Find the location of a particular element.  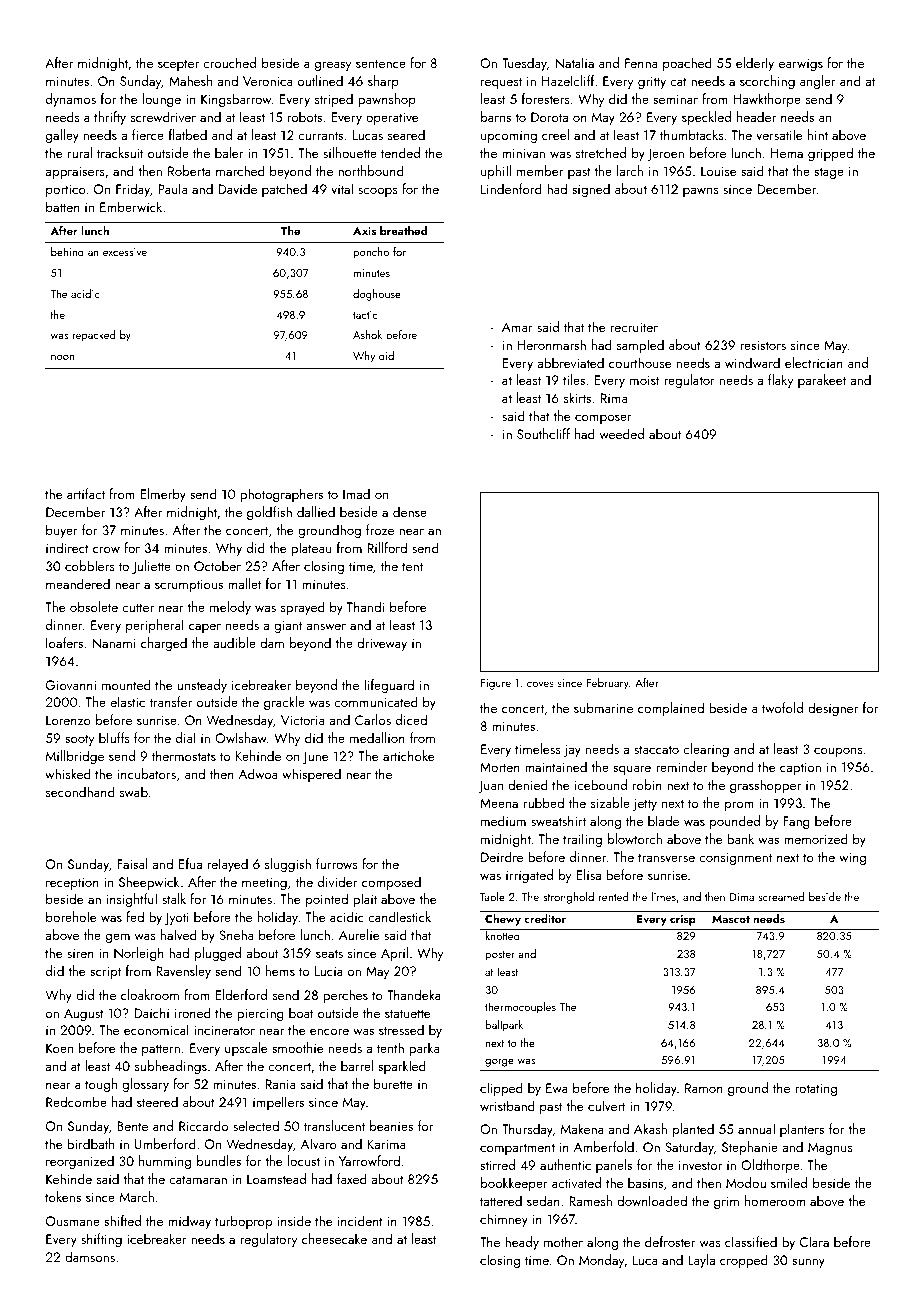

chimney is located at coordinates (504, 1220).
